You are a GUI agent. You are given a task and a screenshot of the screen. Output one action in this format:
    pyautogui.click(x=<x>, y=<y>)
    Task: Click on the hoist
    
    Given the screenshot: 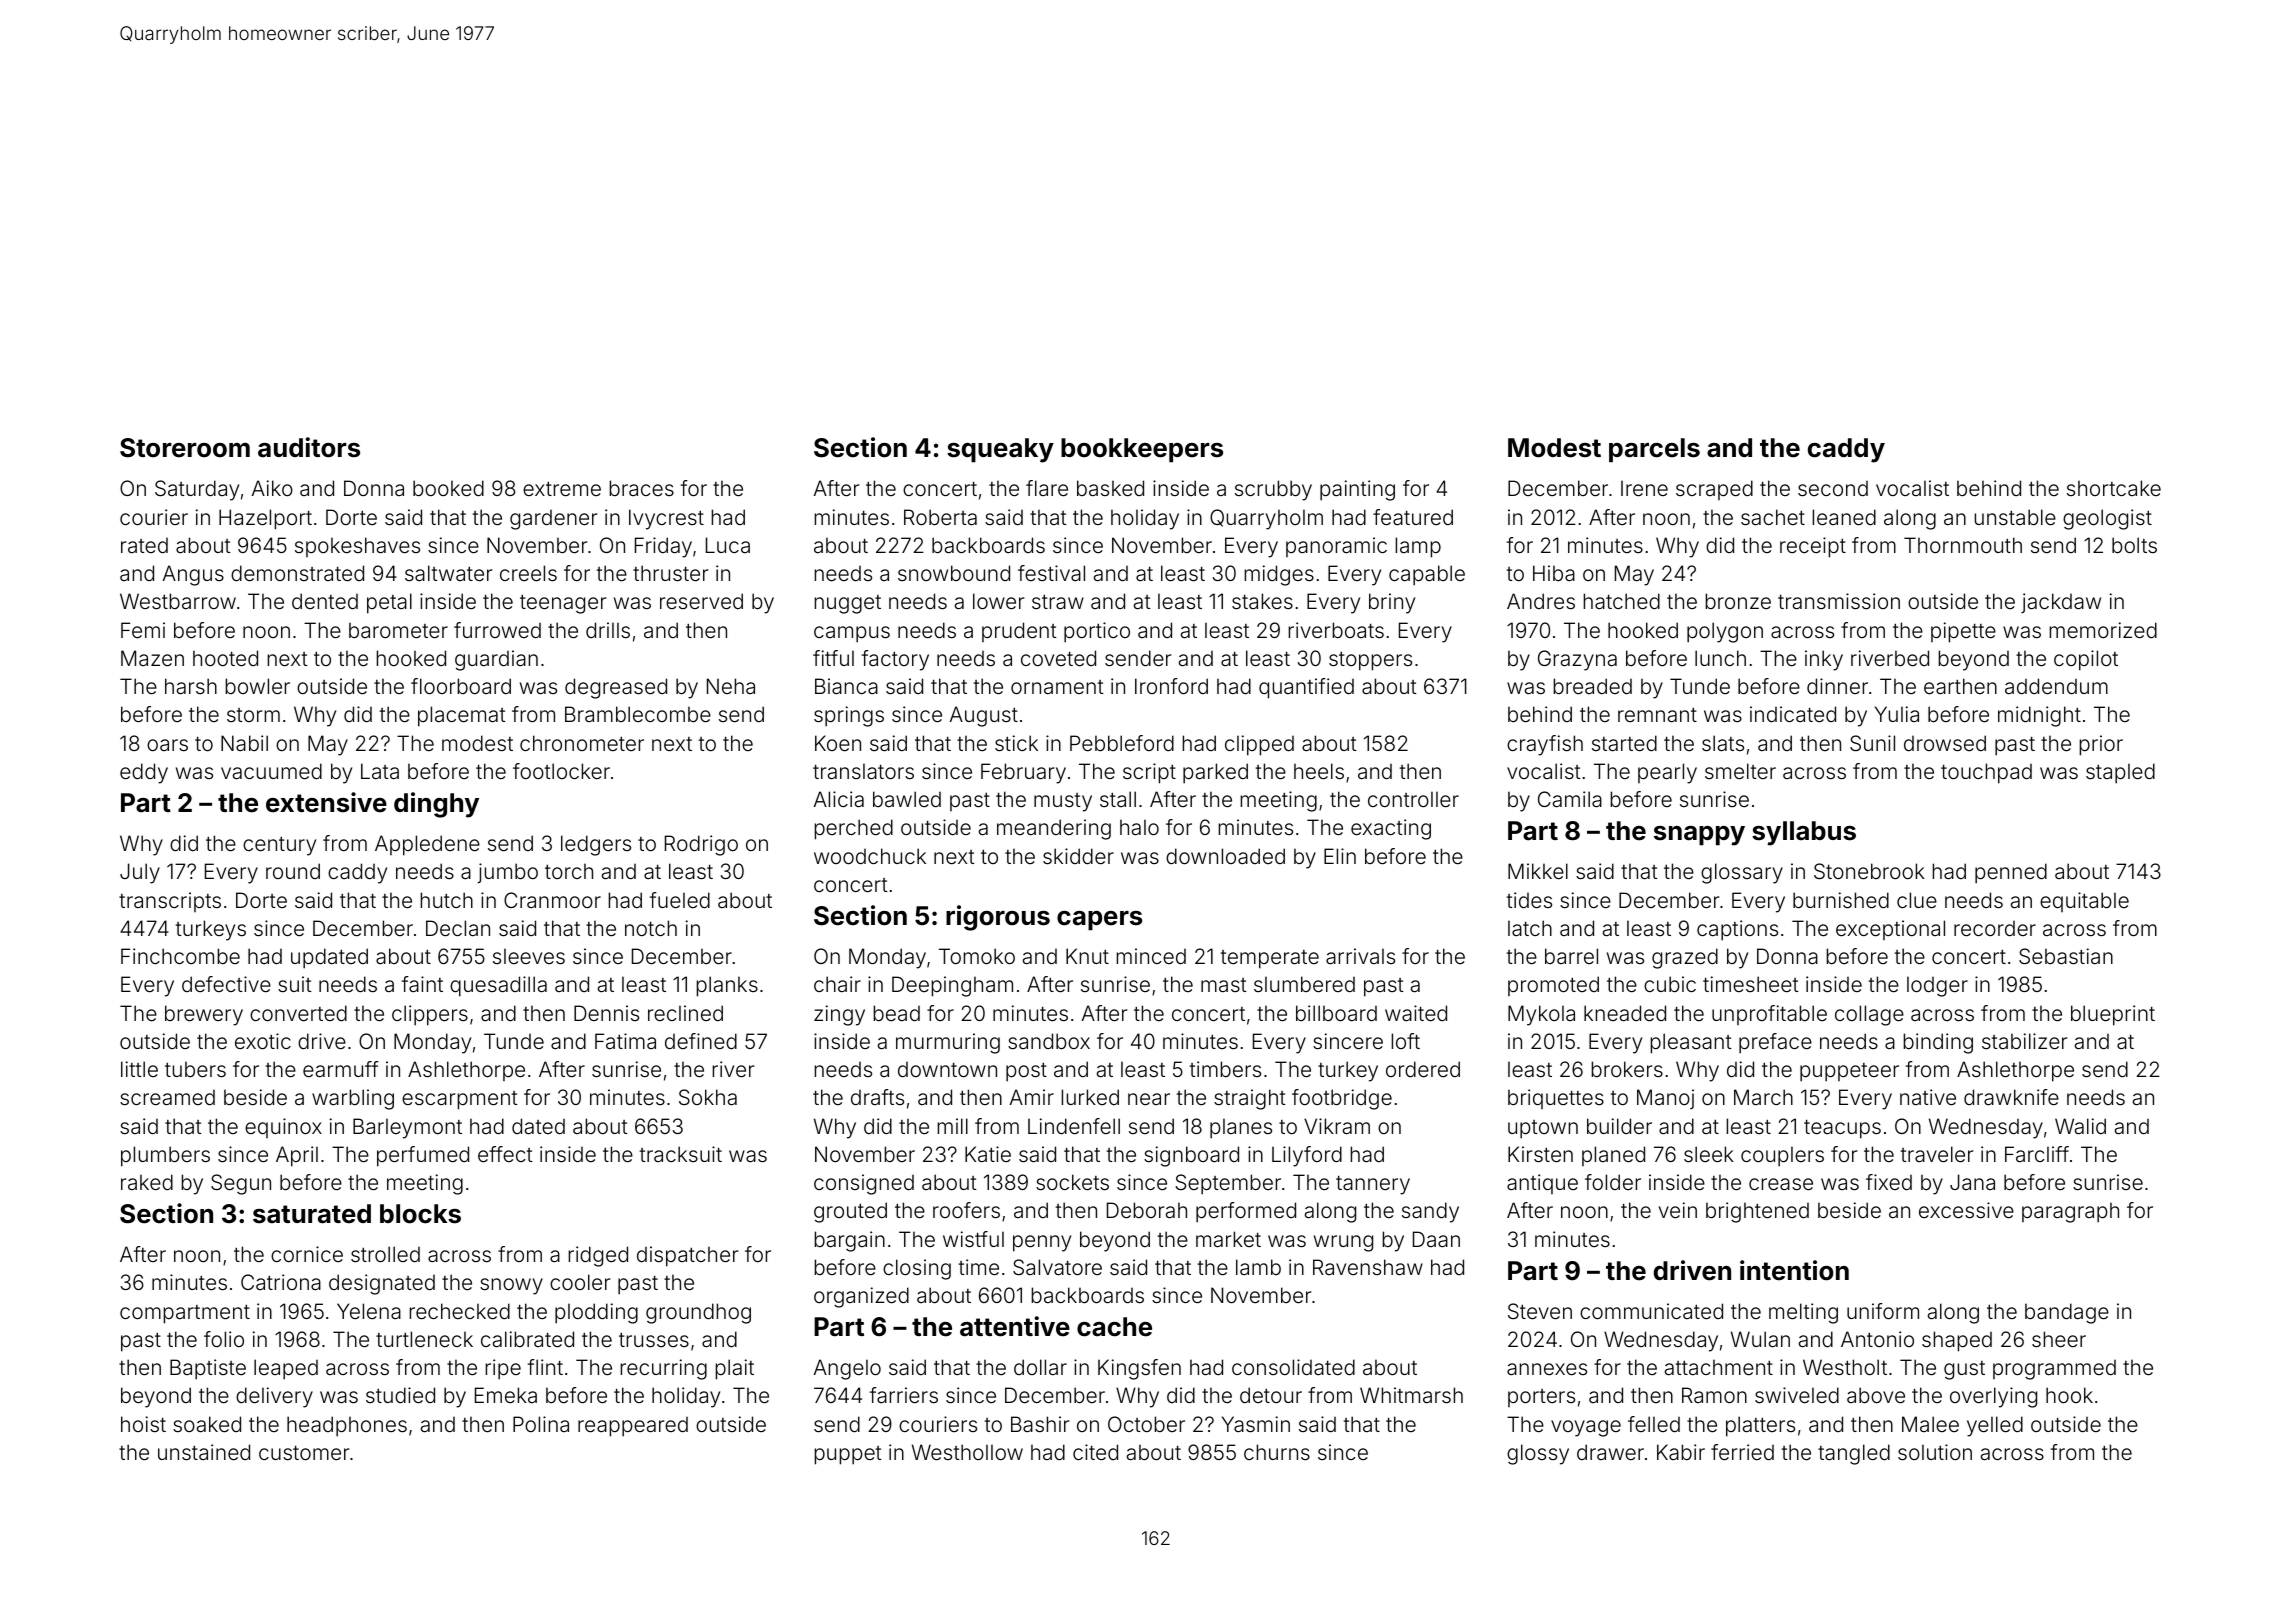 What is the action you would take?
    pyautogui.click(x=143, y=1424)
